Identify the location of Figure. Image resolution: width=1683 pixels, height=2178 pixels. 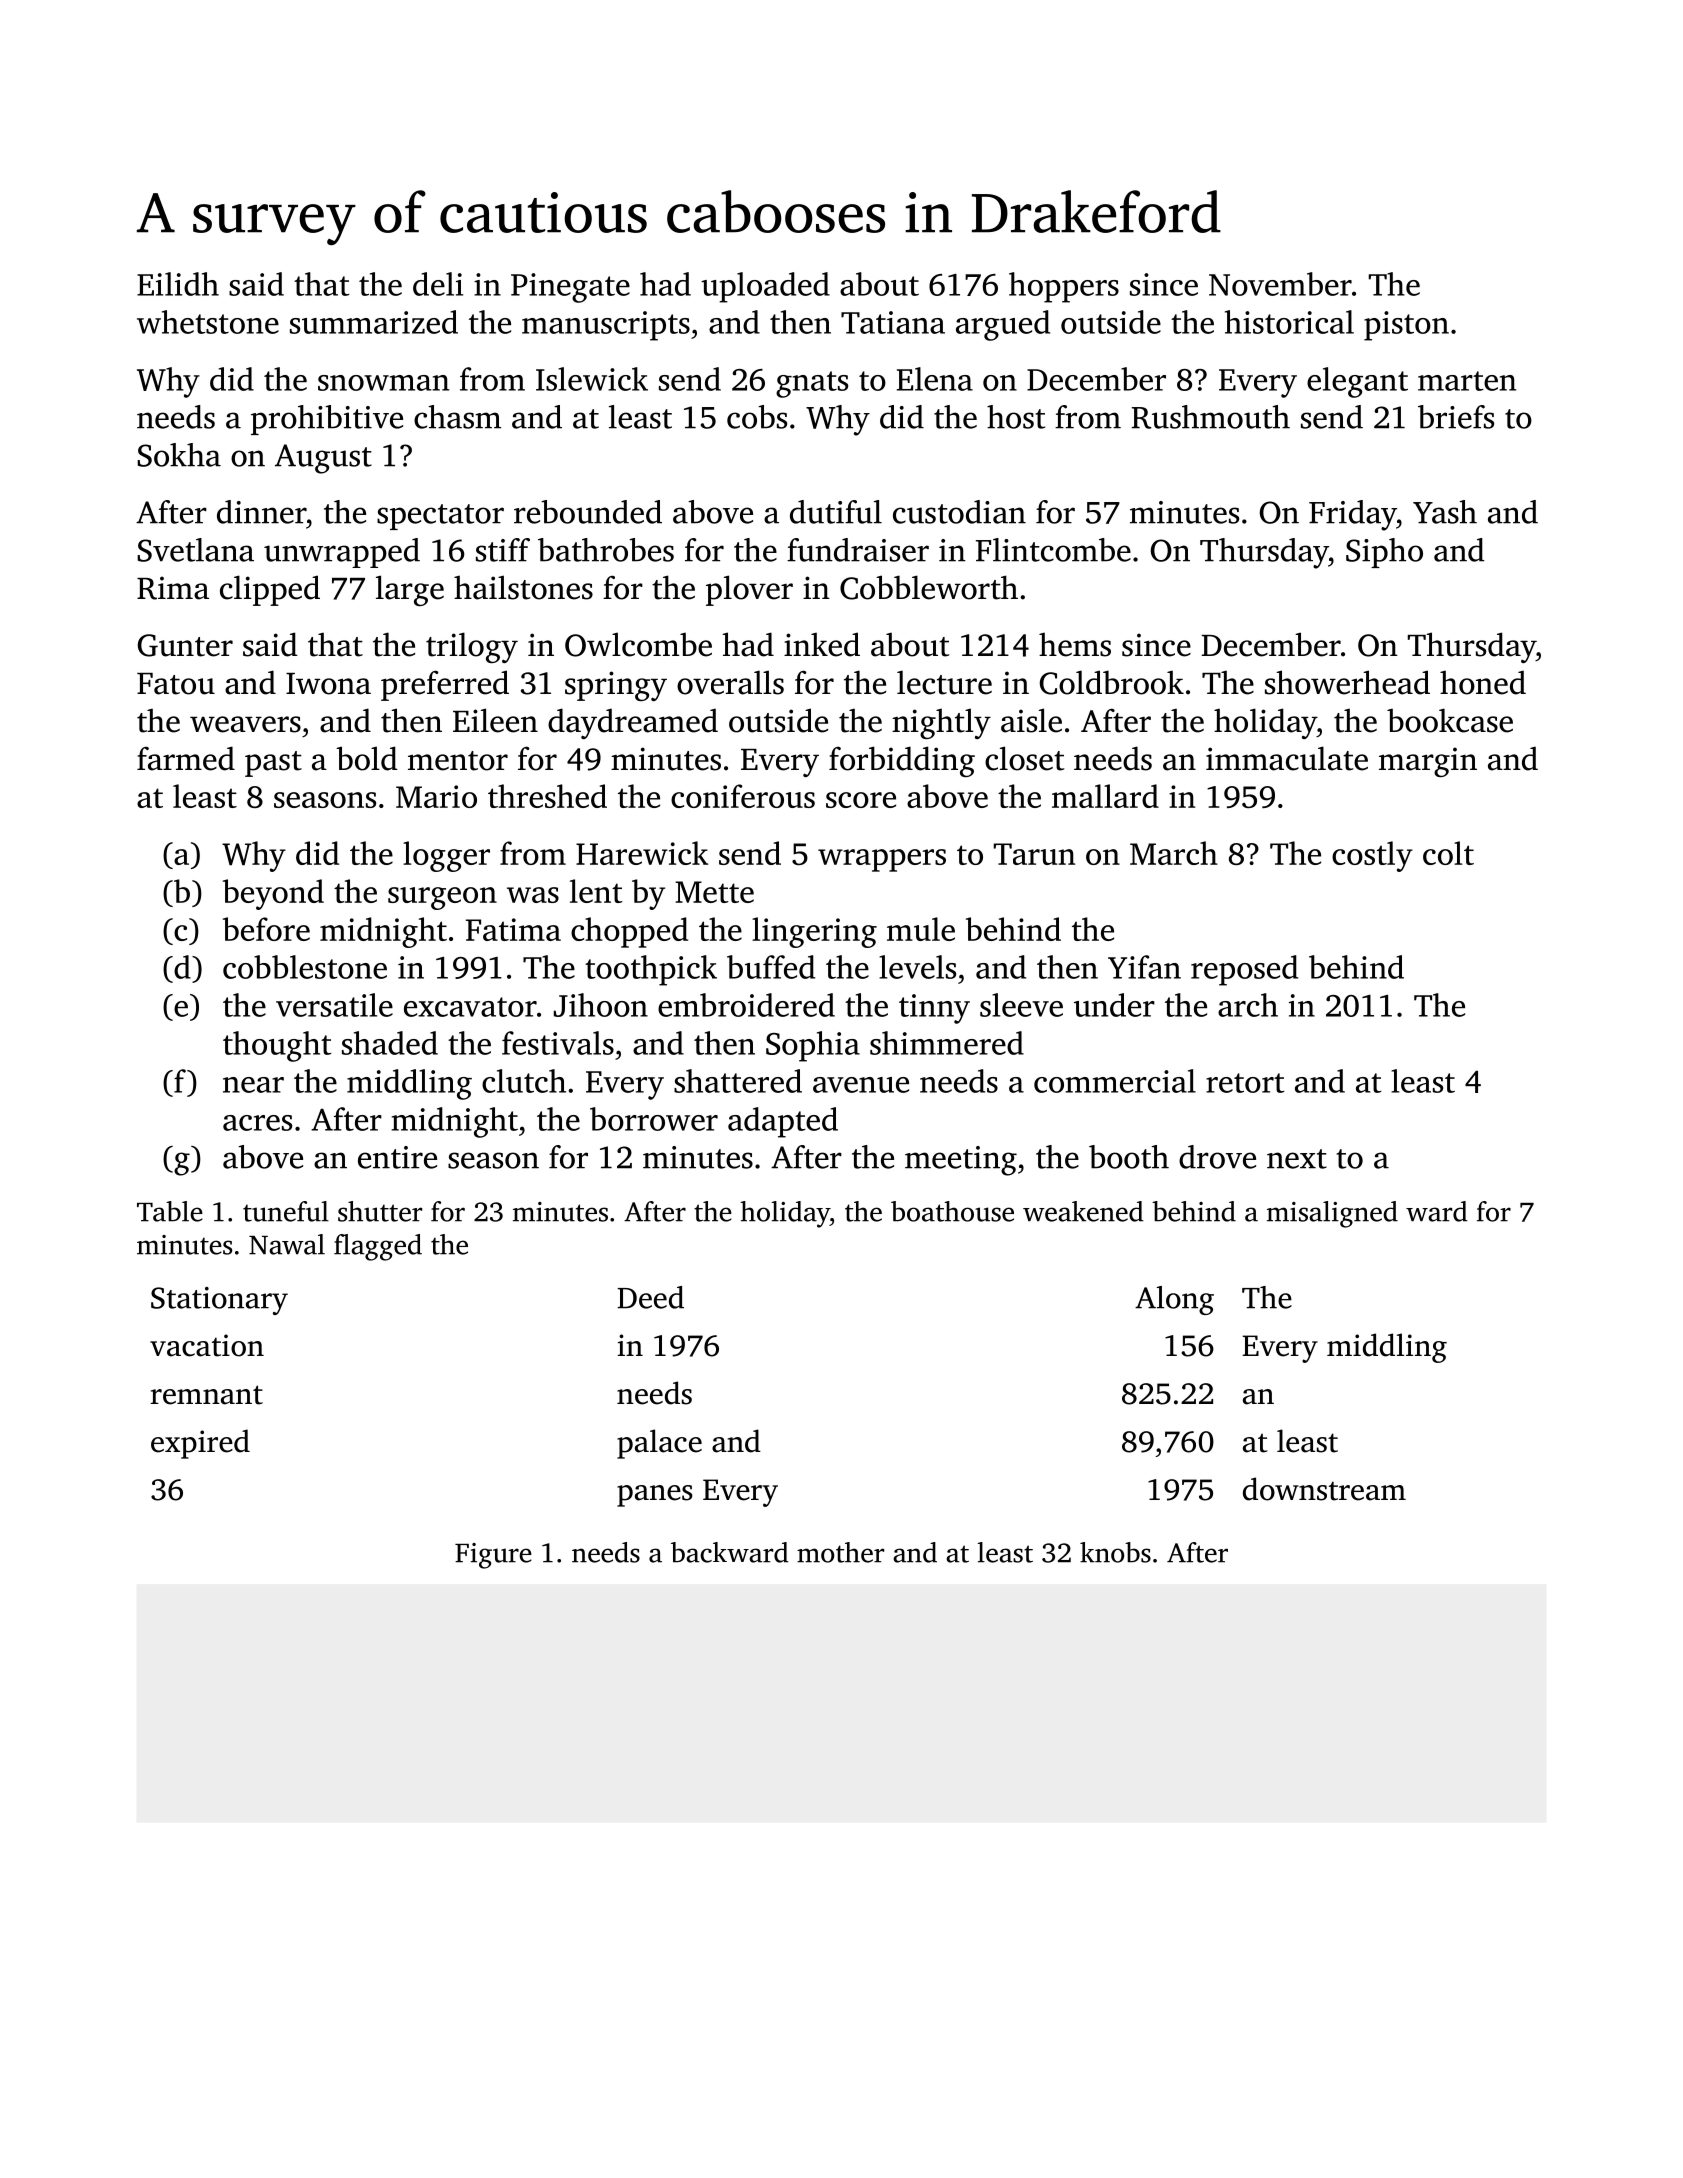
(493, 1556).
